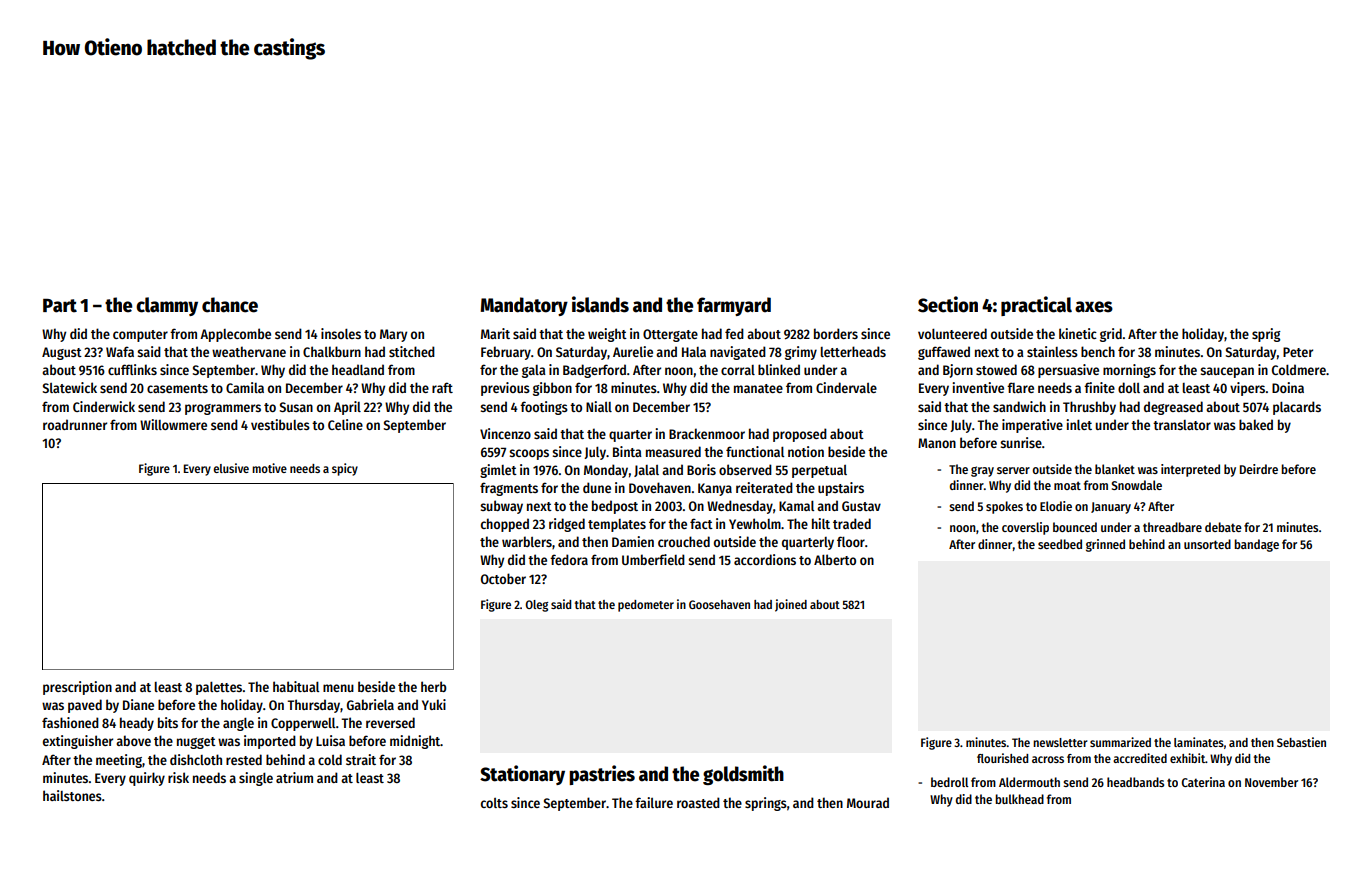 The width and height of the screenshot is (1372, 887). What do you see at coordinates (948, 304) in the screenshot?
I see `Section` at bounding box center [948, 304].
